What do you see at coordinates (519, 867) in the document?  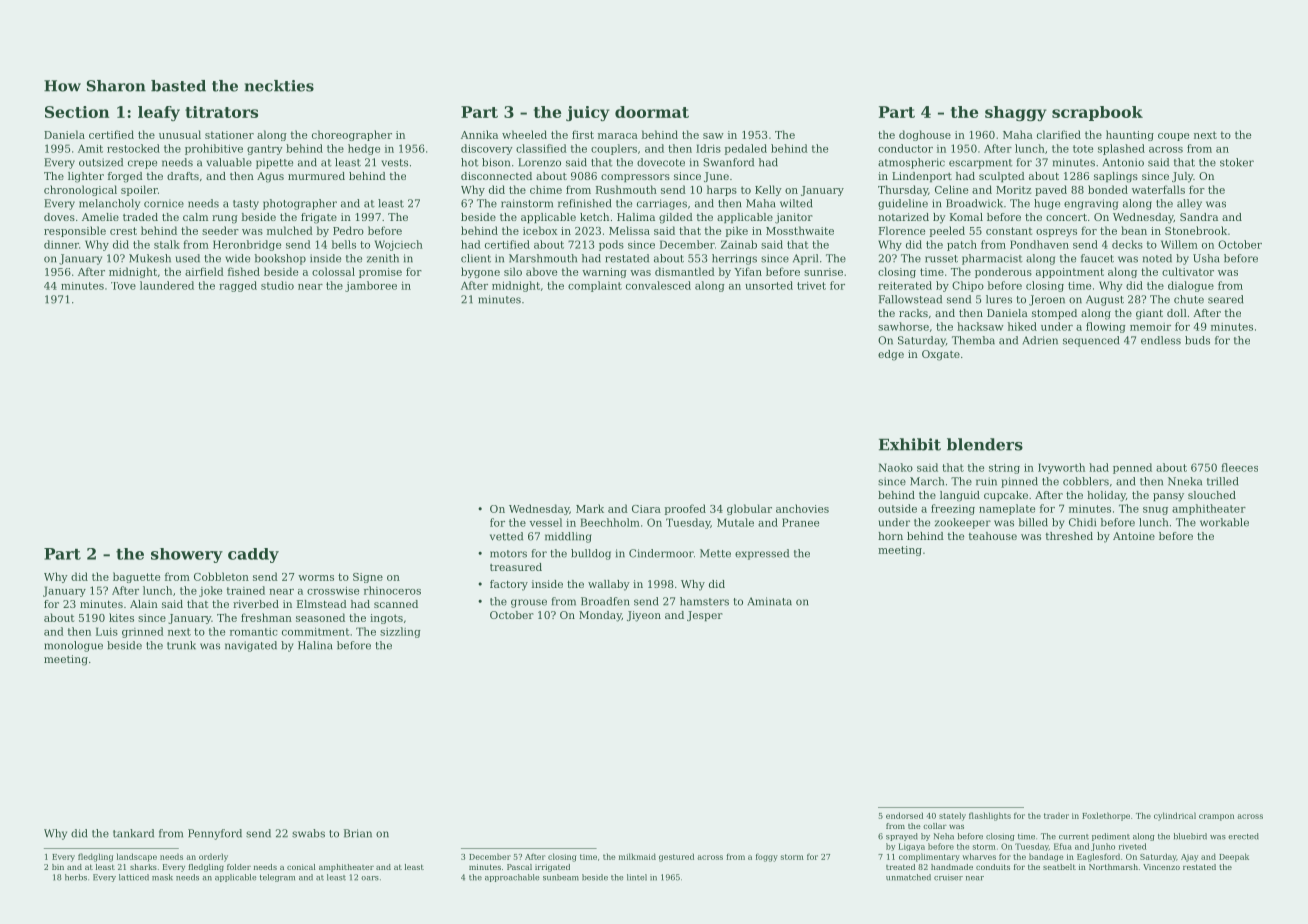 I see `Pascal` at bounding box center [519, 867].
